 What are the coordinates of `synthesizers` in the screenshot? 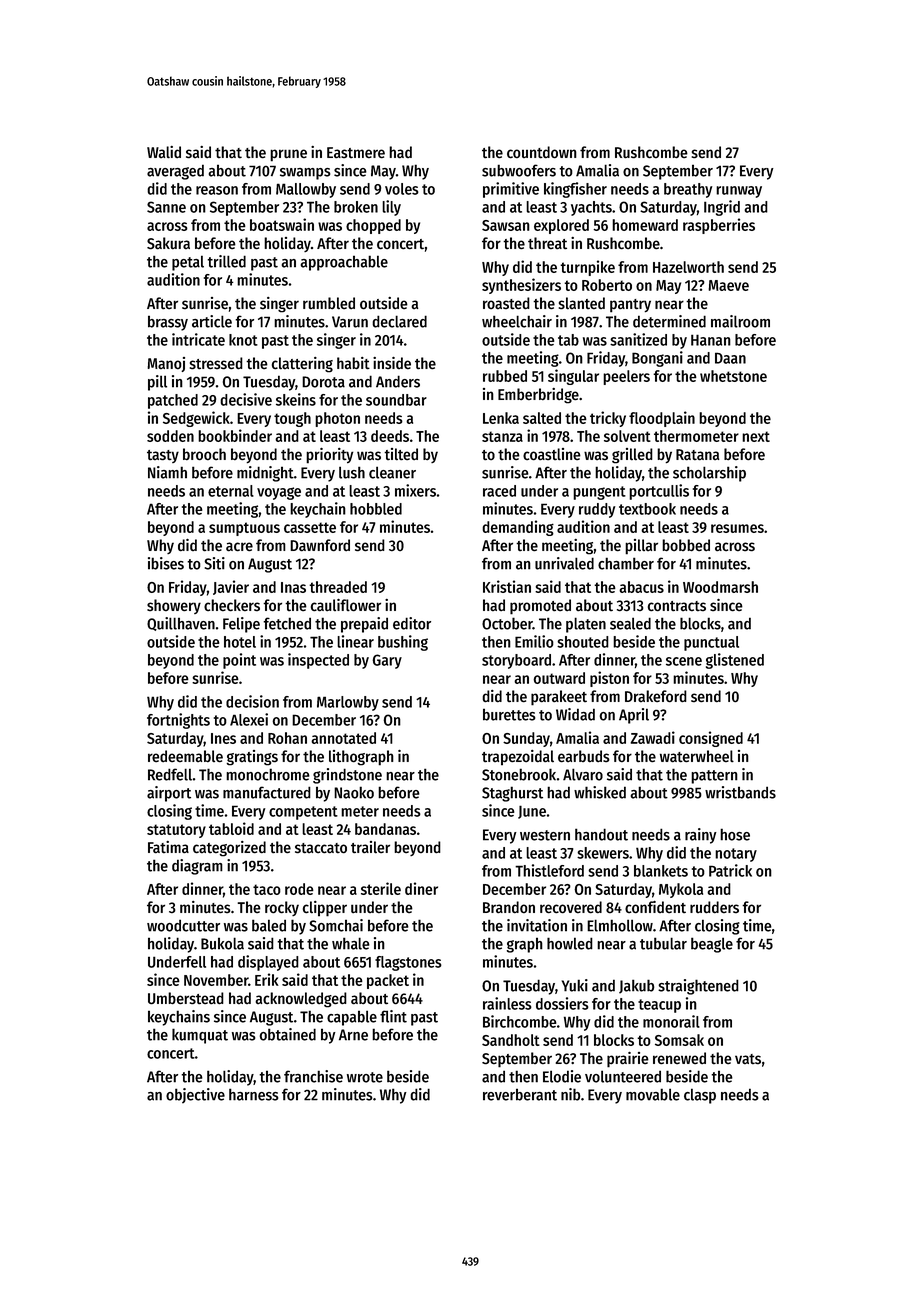 It's located at (521, 286).
